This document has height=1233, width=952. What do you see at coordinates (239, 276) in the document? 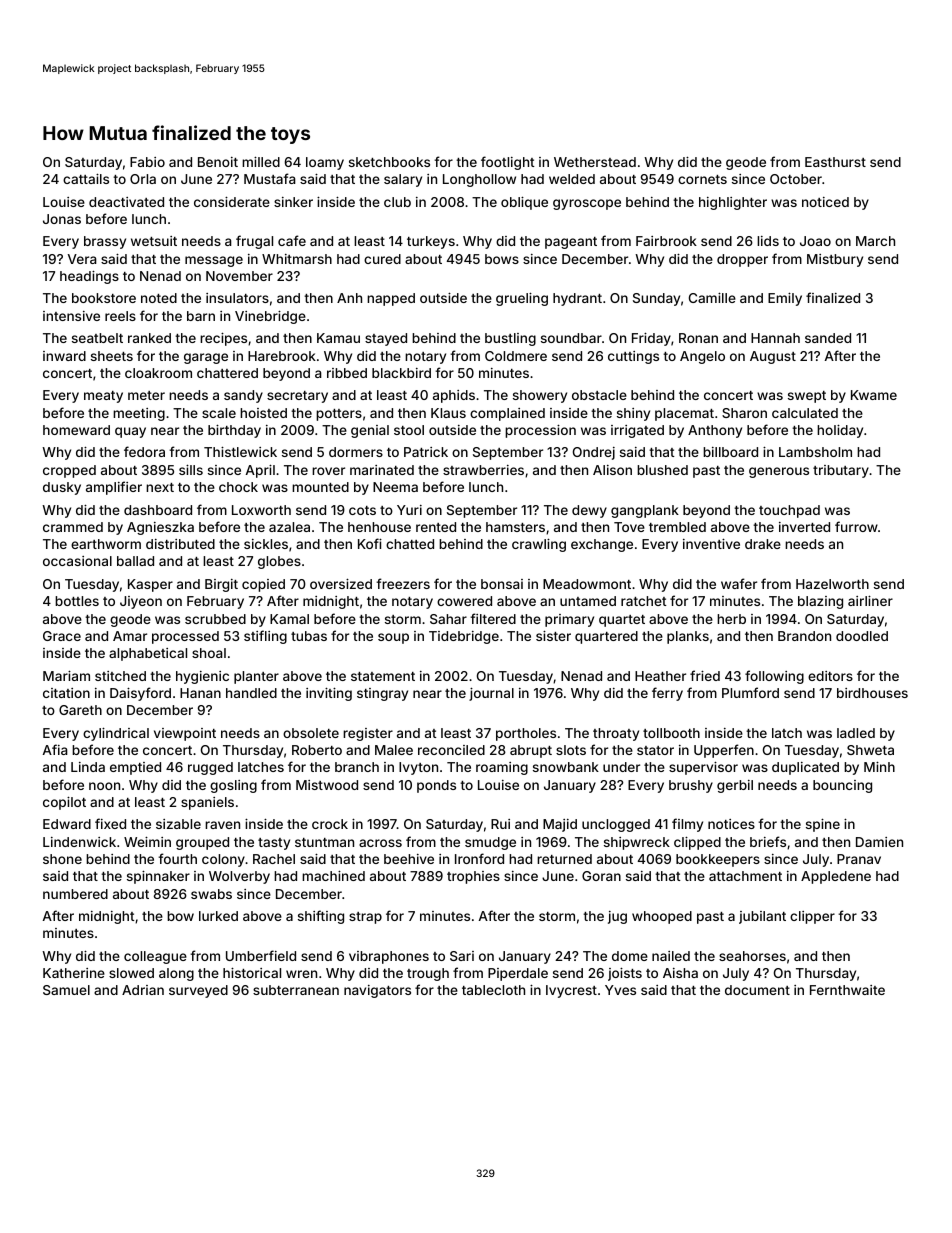
I see `November` at bounding box center [239, 276].
